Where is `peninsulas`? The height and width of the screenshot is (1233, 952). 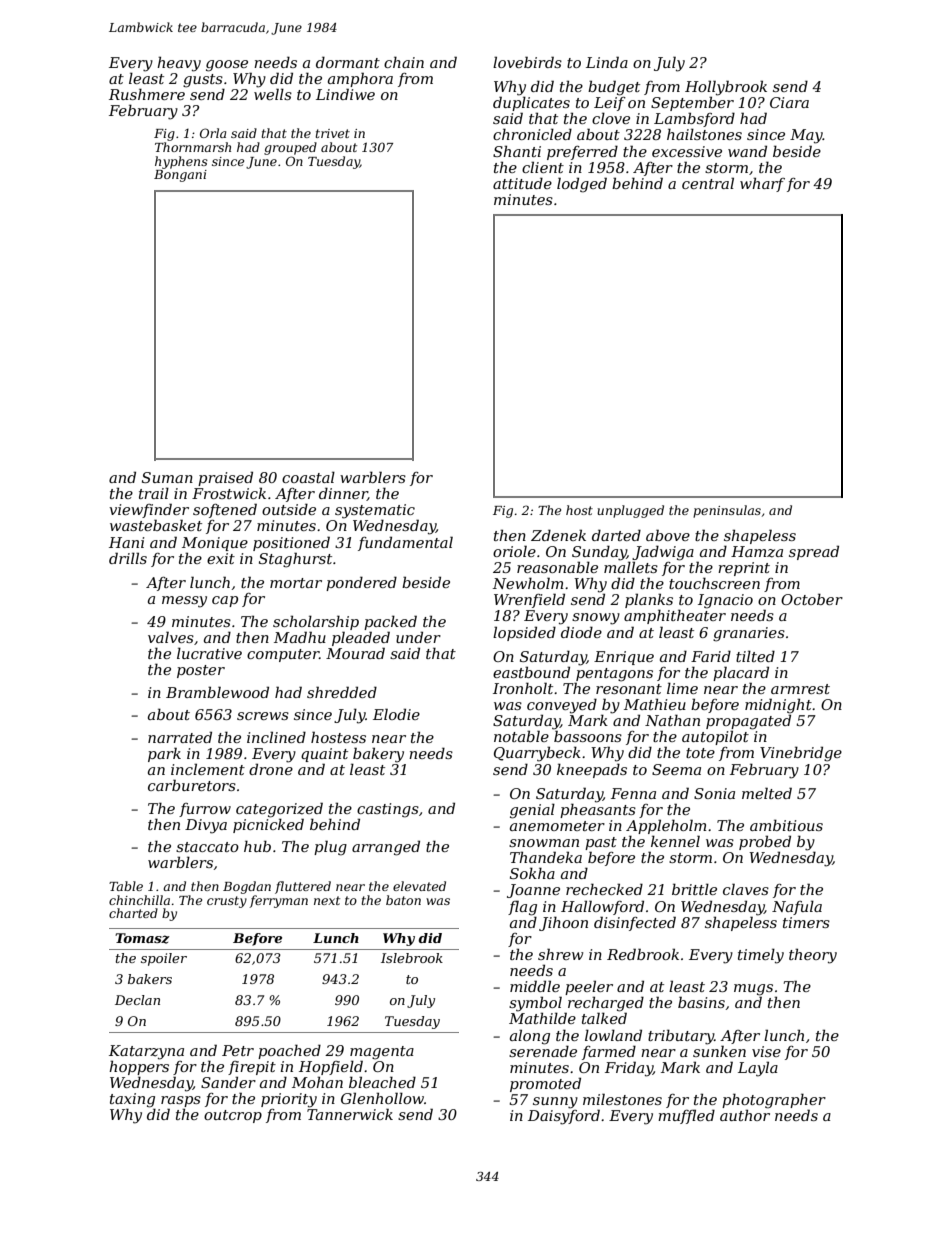
peninsulas is located at coordinates (727, 511).
